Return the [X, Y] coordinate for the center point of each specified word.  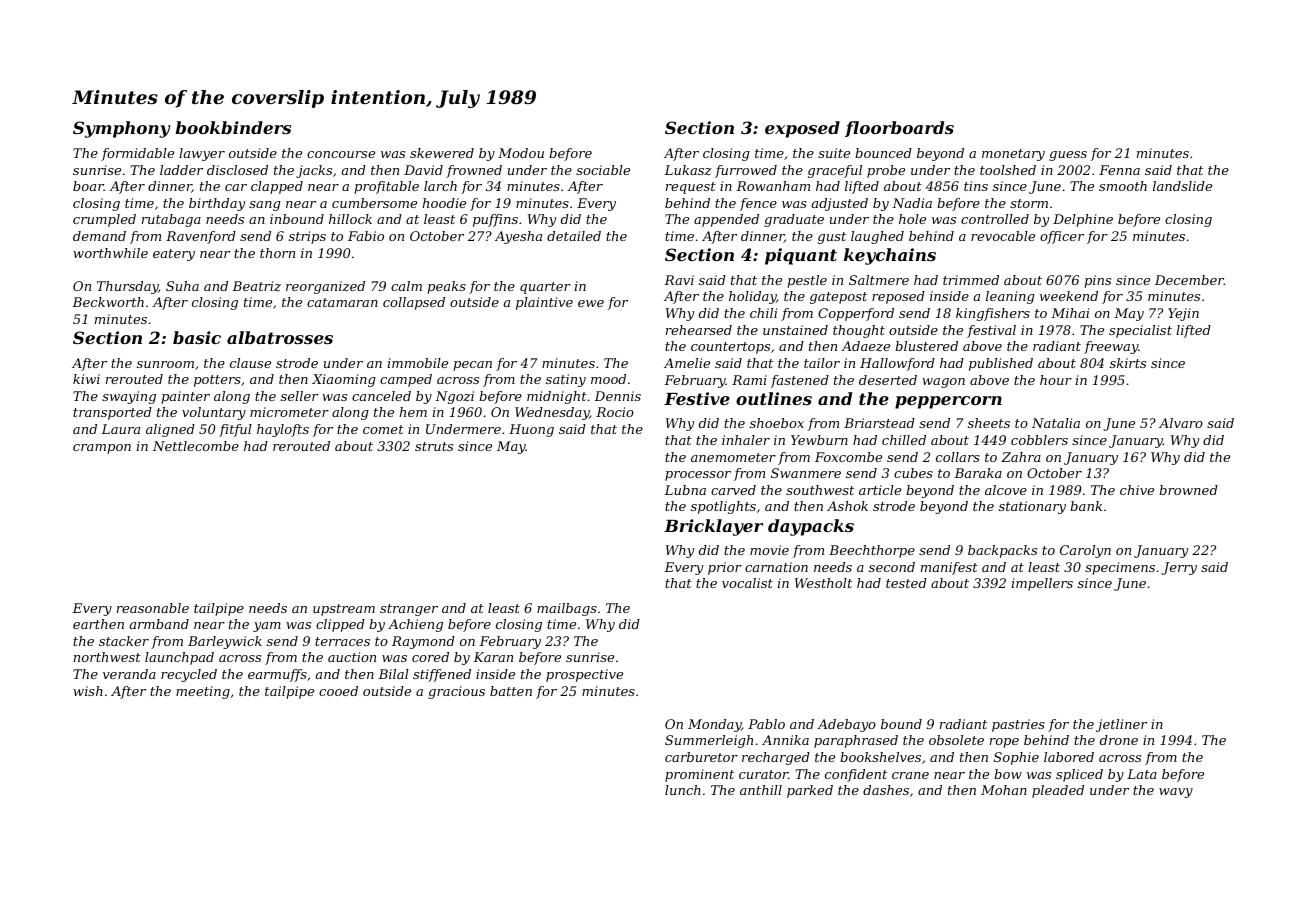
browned [1188, 490]
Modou [521, 153]
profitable [386, 187]
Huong [531, 430]
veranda [129, 674]
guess [1068, 156]
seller [299, 396]
